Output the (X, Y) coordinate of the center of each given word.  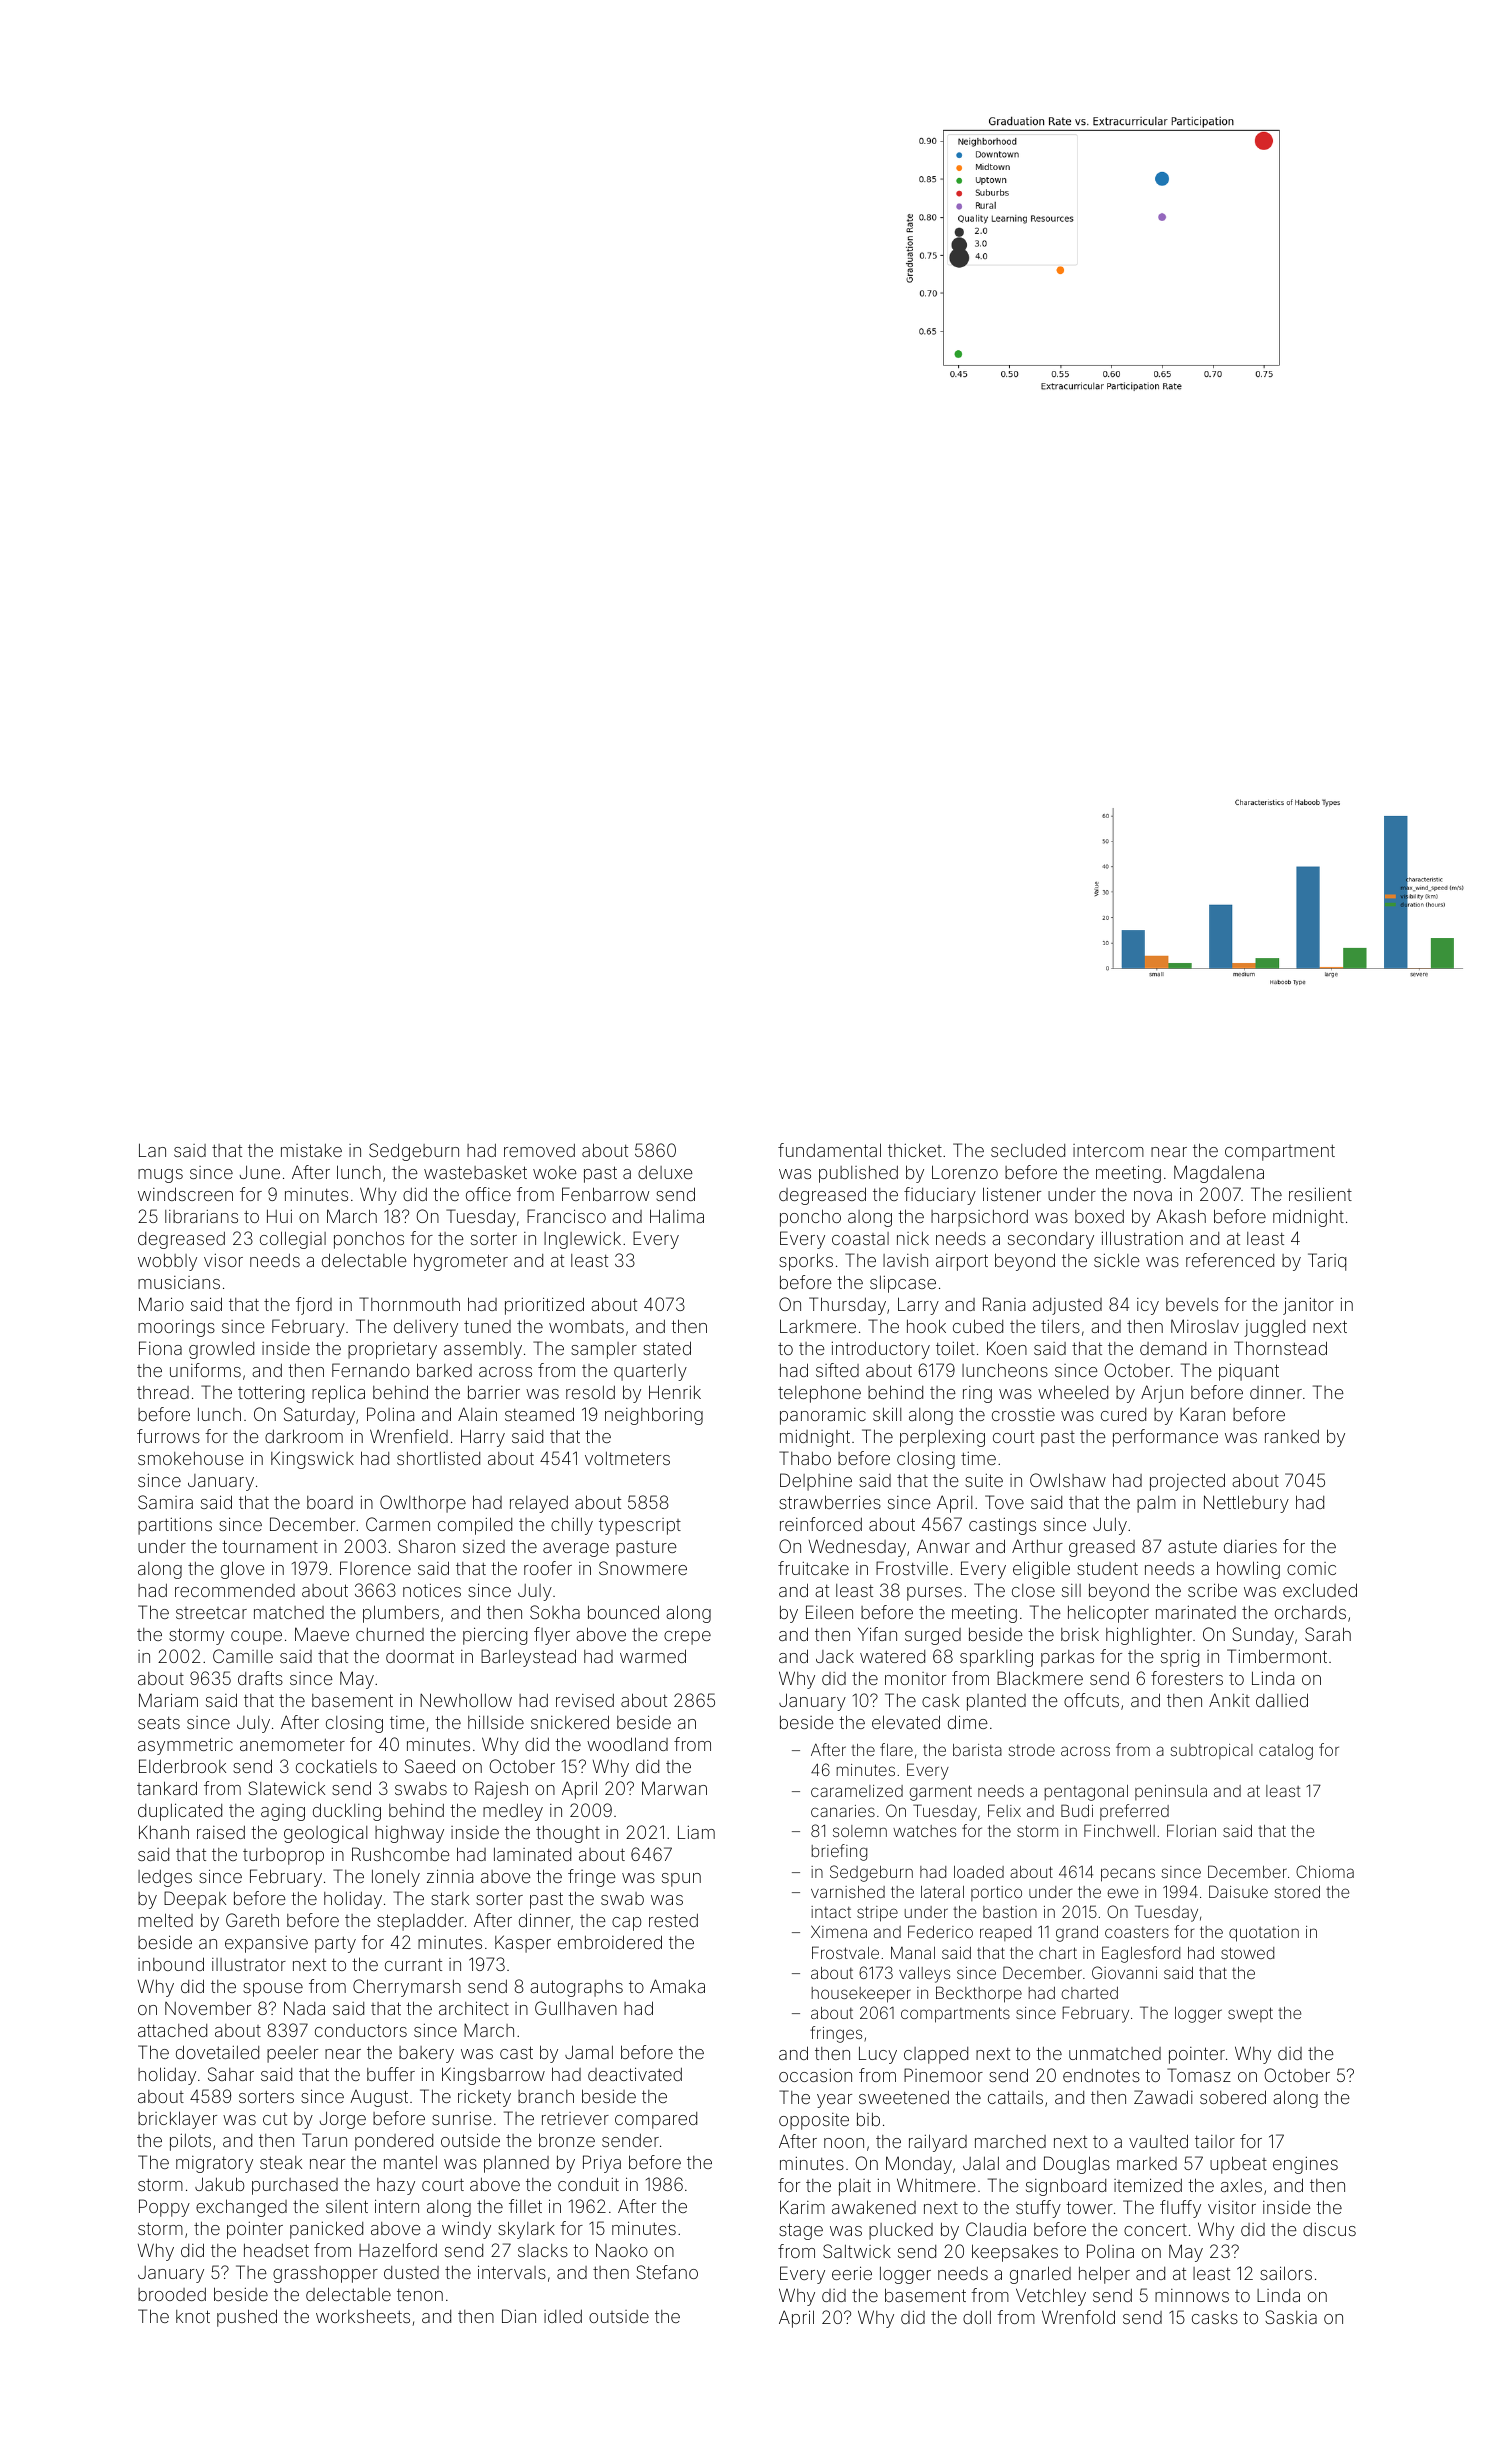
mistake (311, 1150)
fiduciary (940, 1196)
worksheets (363, 2316)
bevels (1192, 1304)
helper (1104, 2275)
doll (977, 2317)
